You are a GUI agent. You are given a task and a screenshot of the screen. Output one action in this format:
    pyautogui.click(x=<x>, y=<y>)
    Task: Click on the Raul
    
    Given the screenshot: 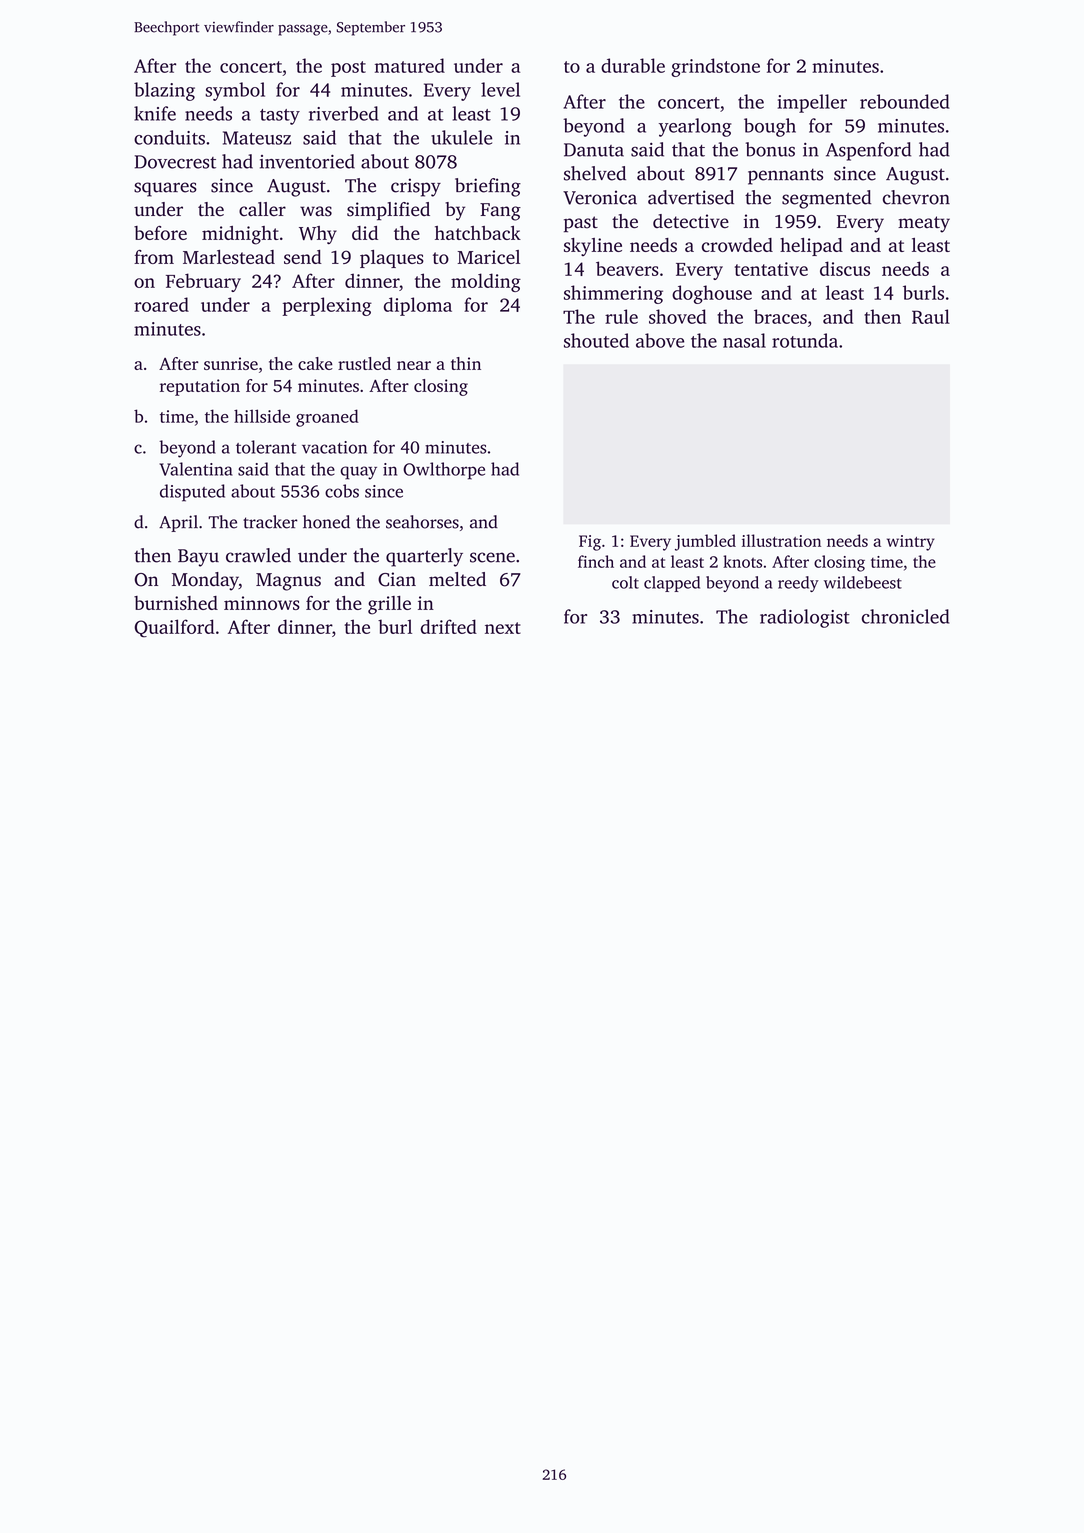 What is the action you would take?
    pyautogui.click(x=931, y=316)
